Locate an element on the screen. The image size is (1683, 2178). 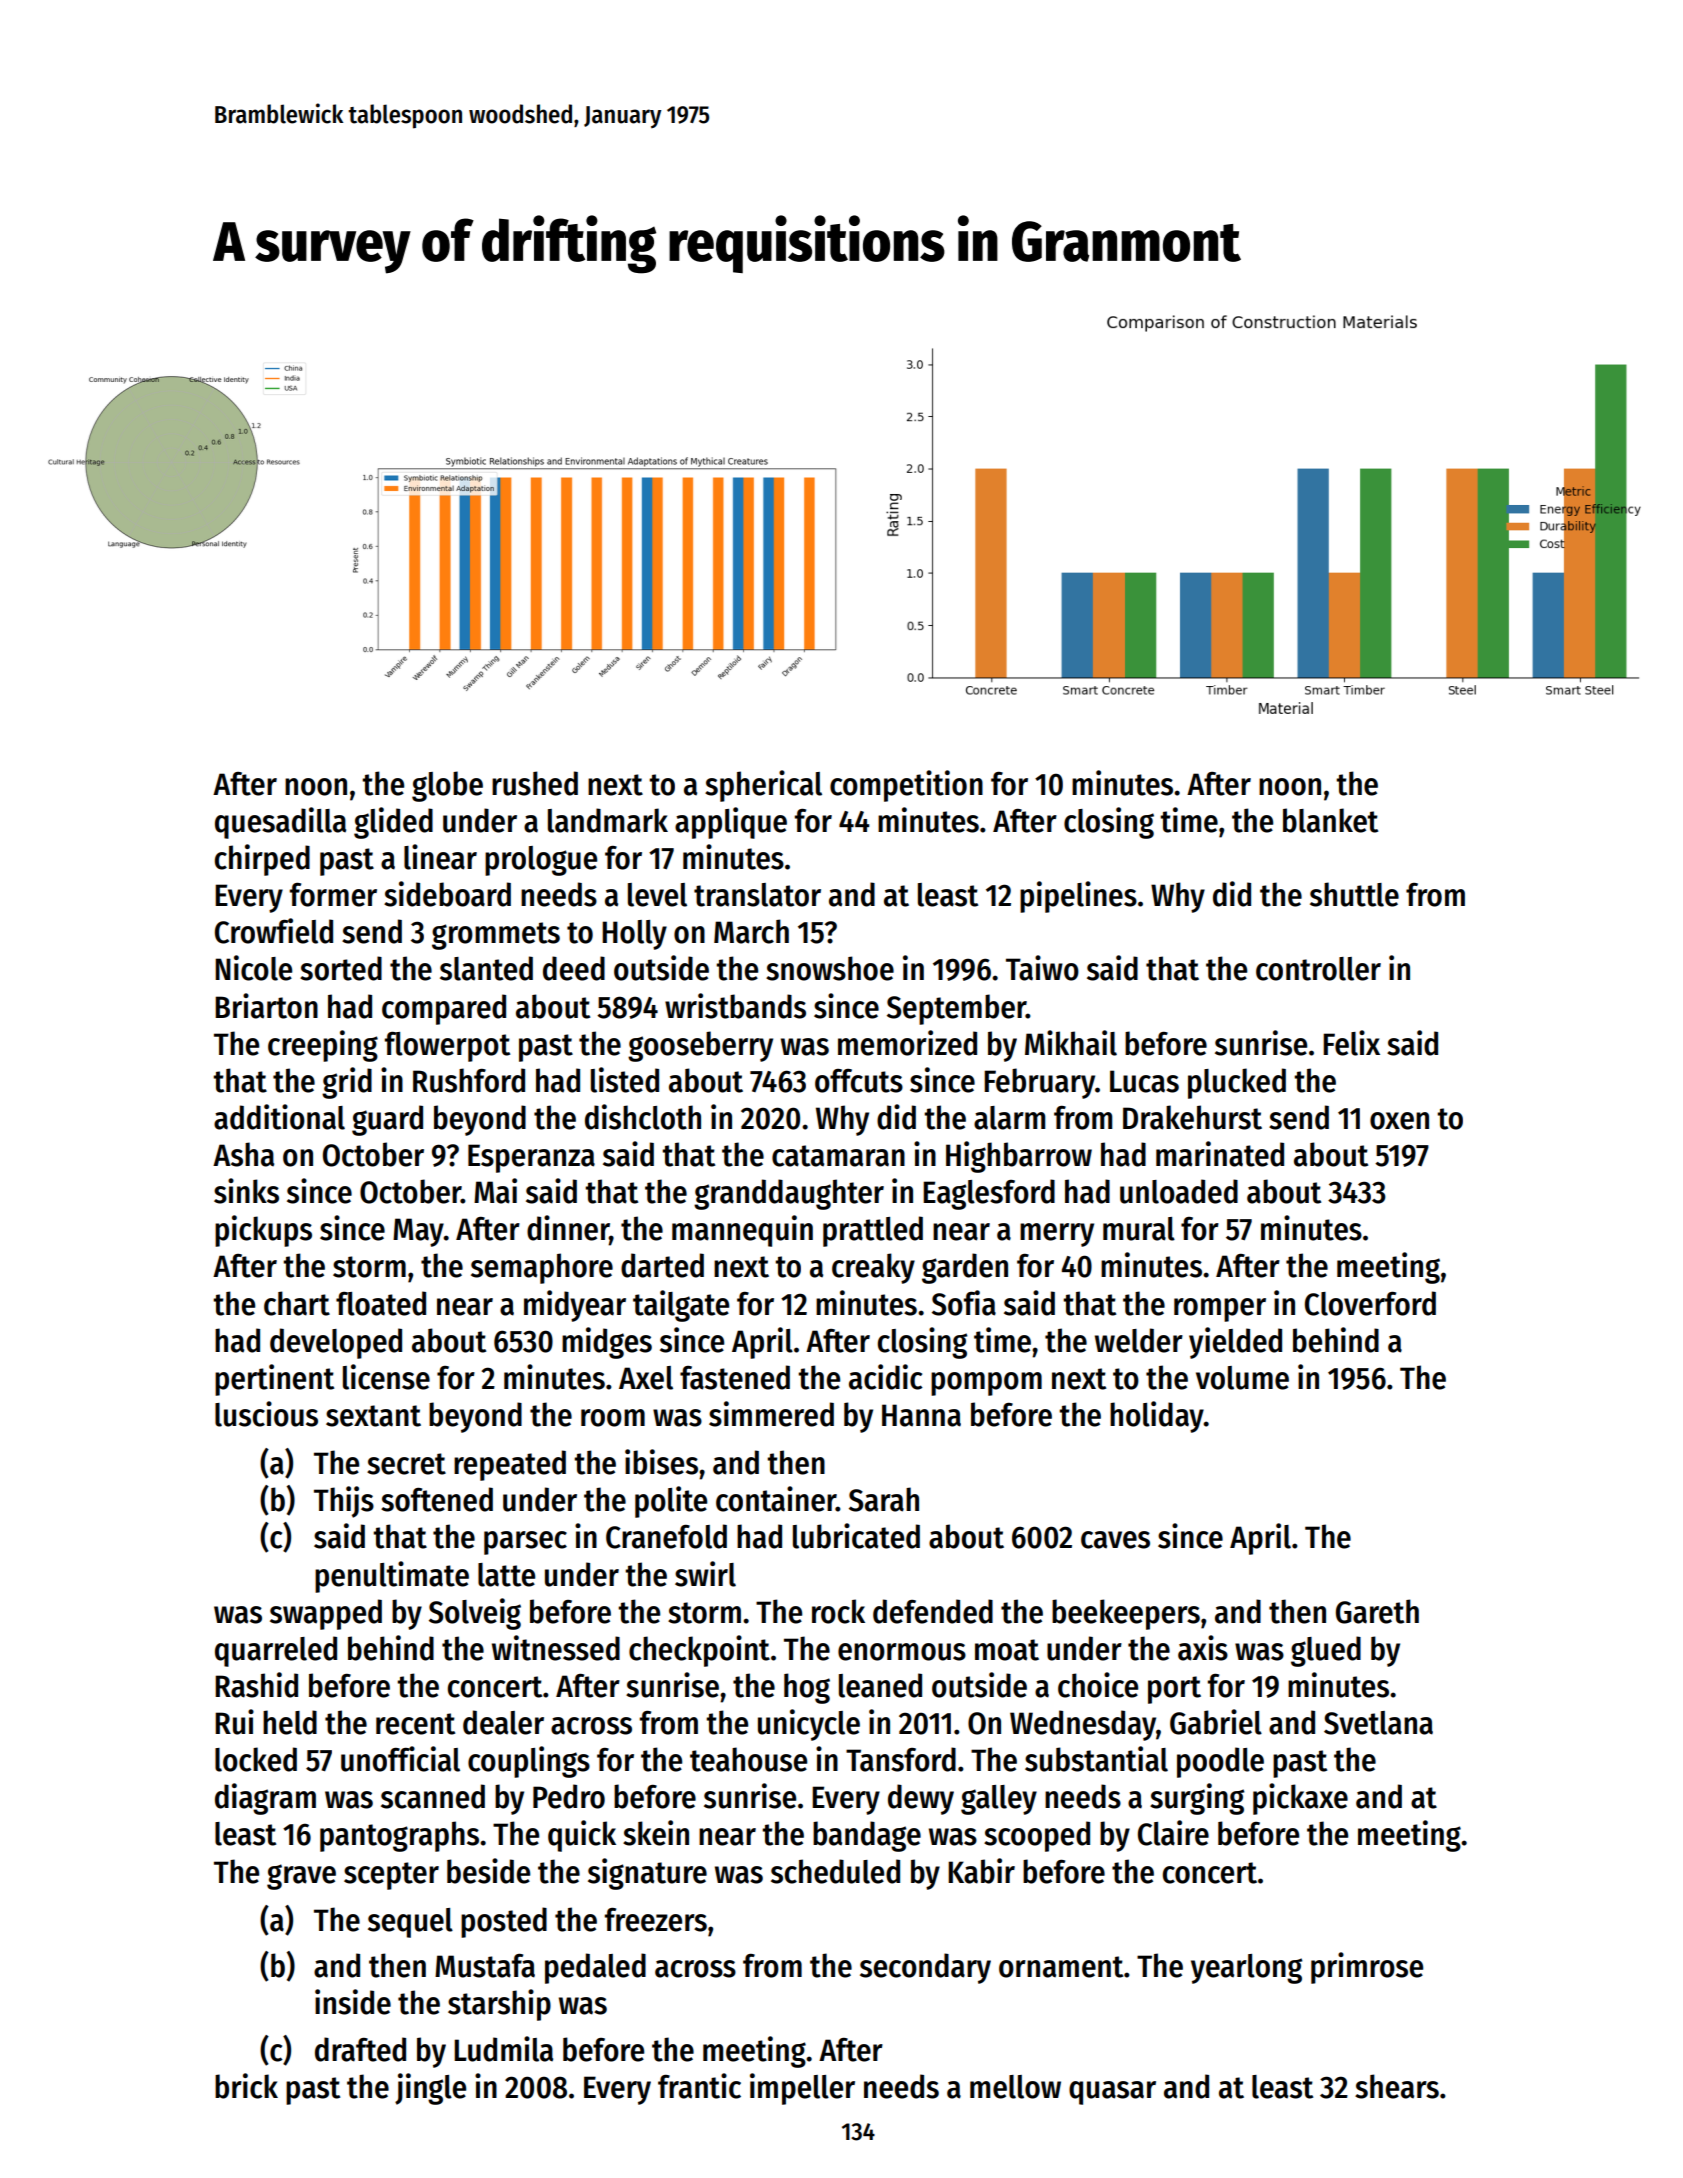
catamaran is located at coordinates (838, 1156).
